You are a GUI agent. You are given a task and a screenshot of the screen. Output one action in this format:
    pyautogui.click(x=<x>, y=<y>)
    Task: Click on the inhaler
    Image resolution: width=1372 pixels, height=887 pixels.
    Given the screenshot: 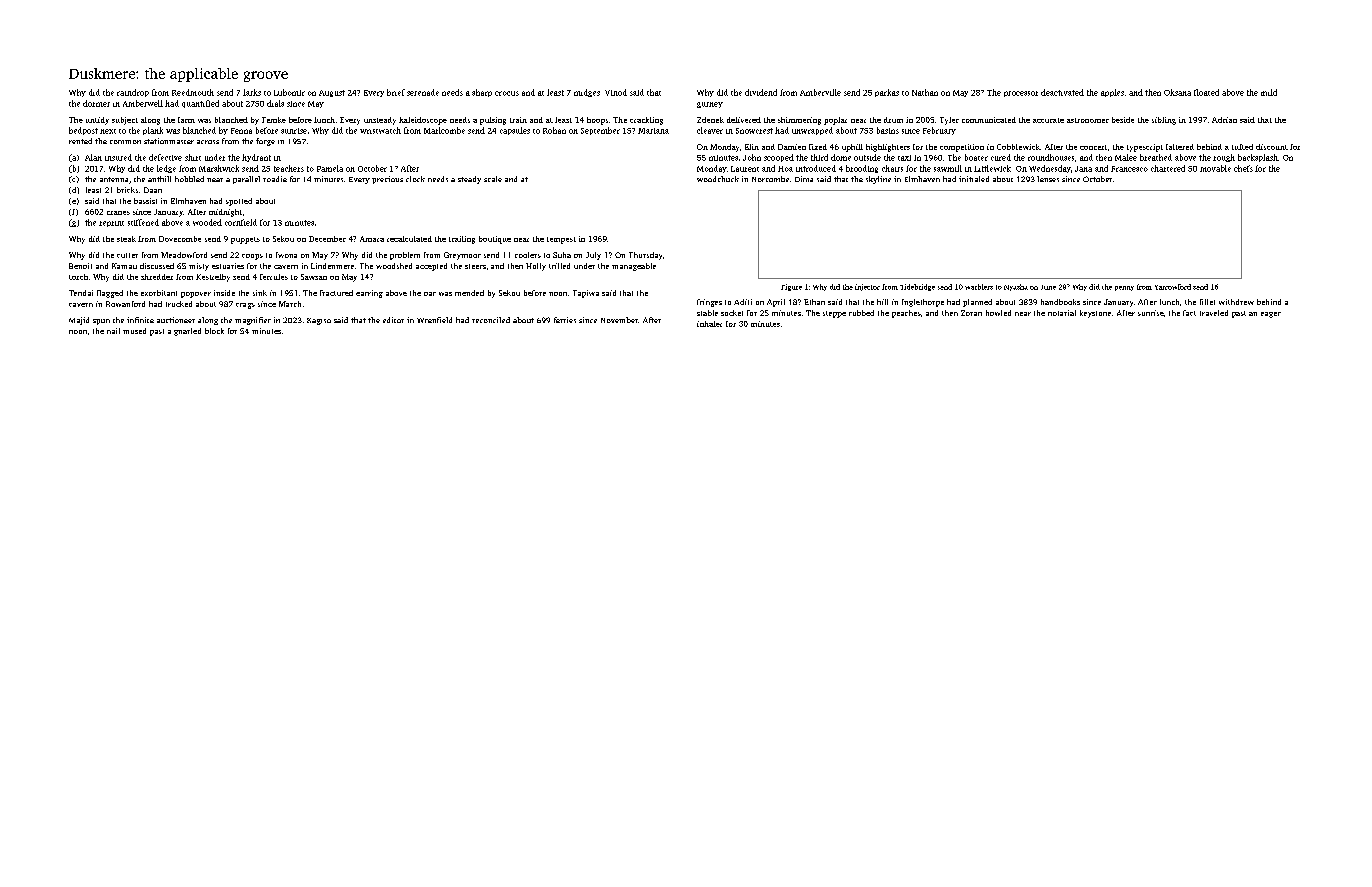 What is the action you would take?
    pyautogui.click(x=709, y=324)
